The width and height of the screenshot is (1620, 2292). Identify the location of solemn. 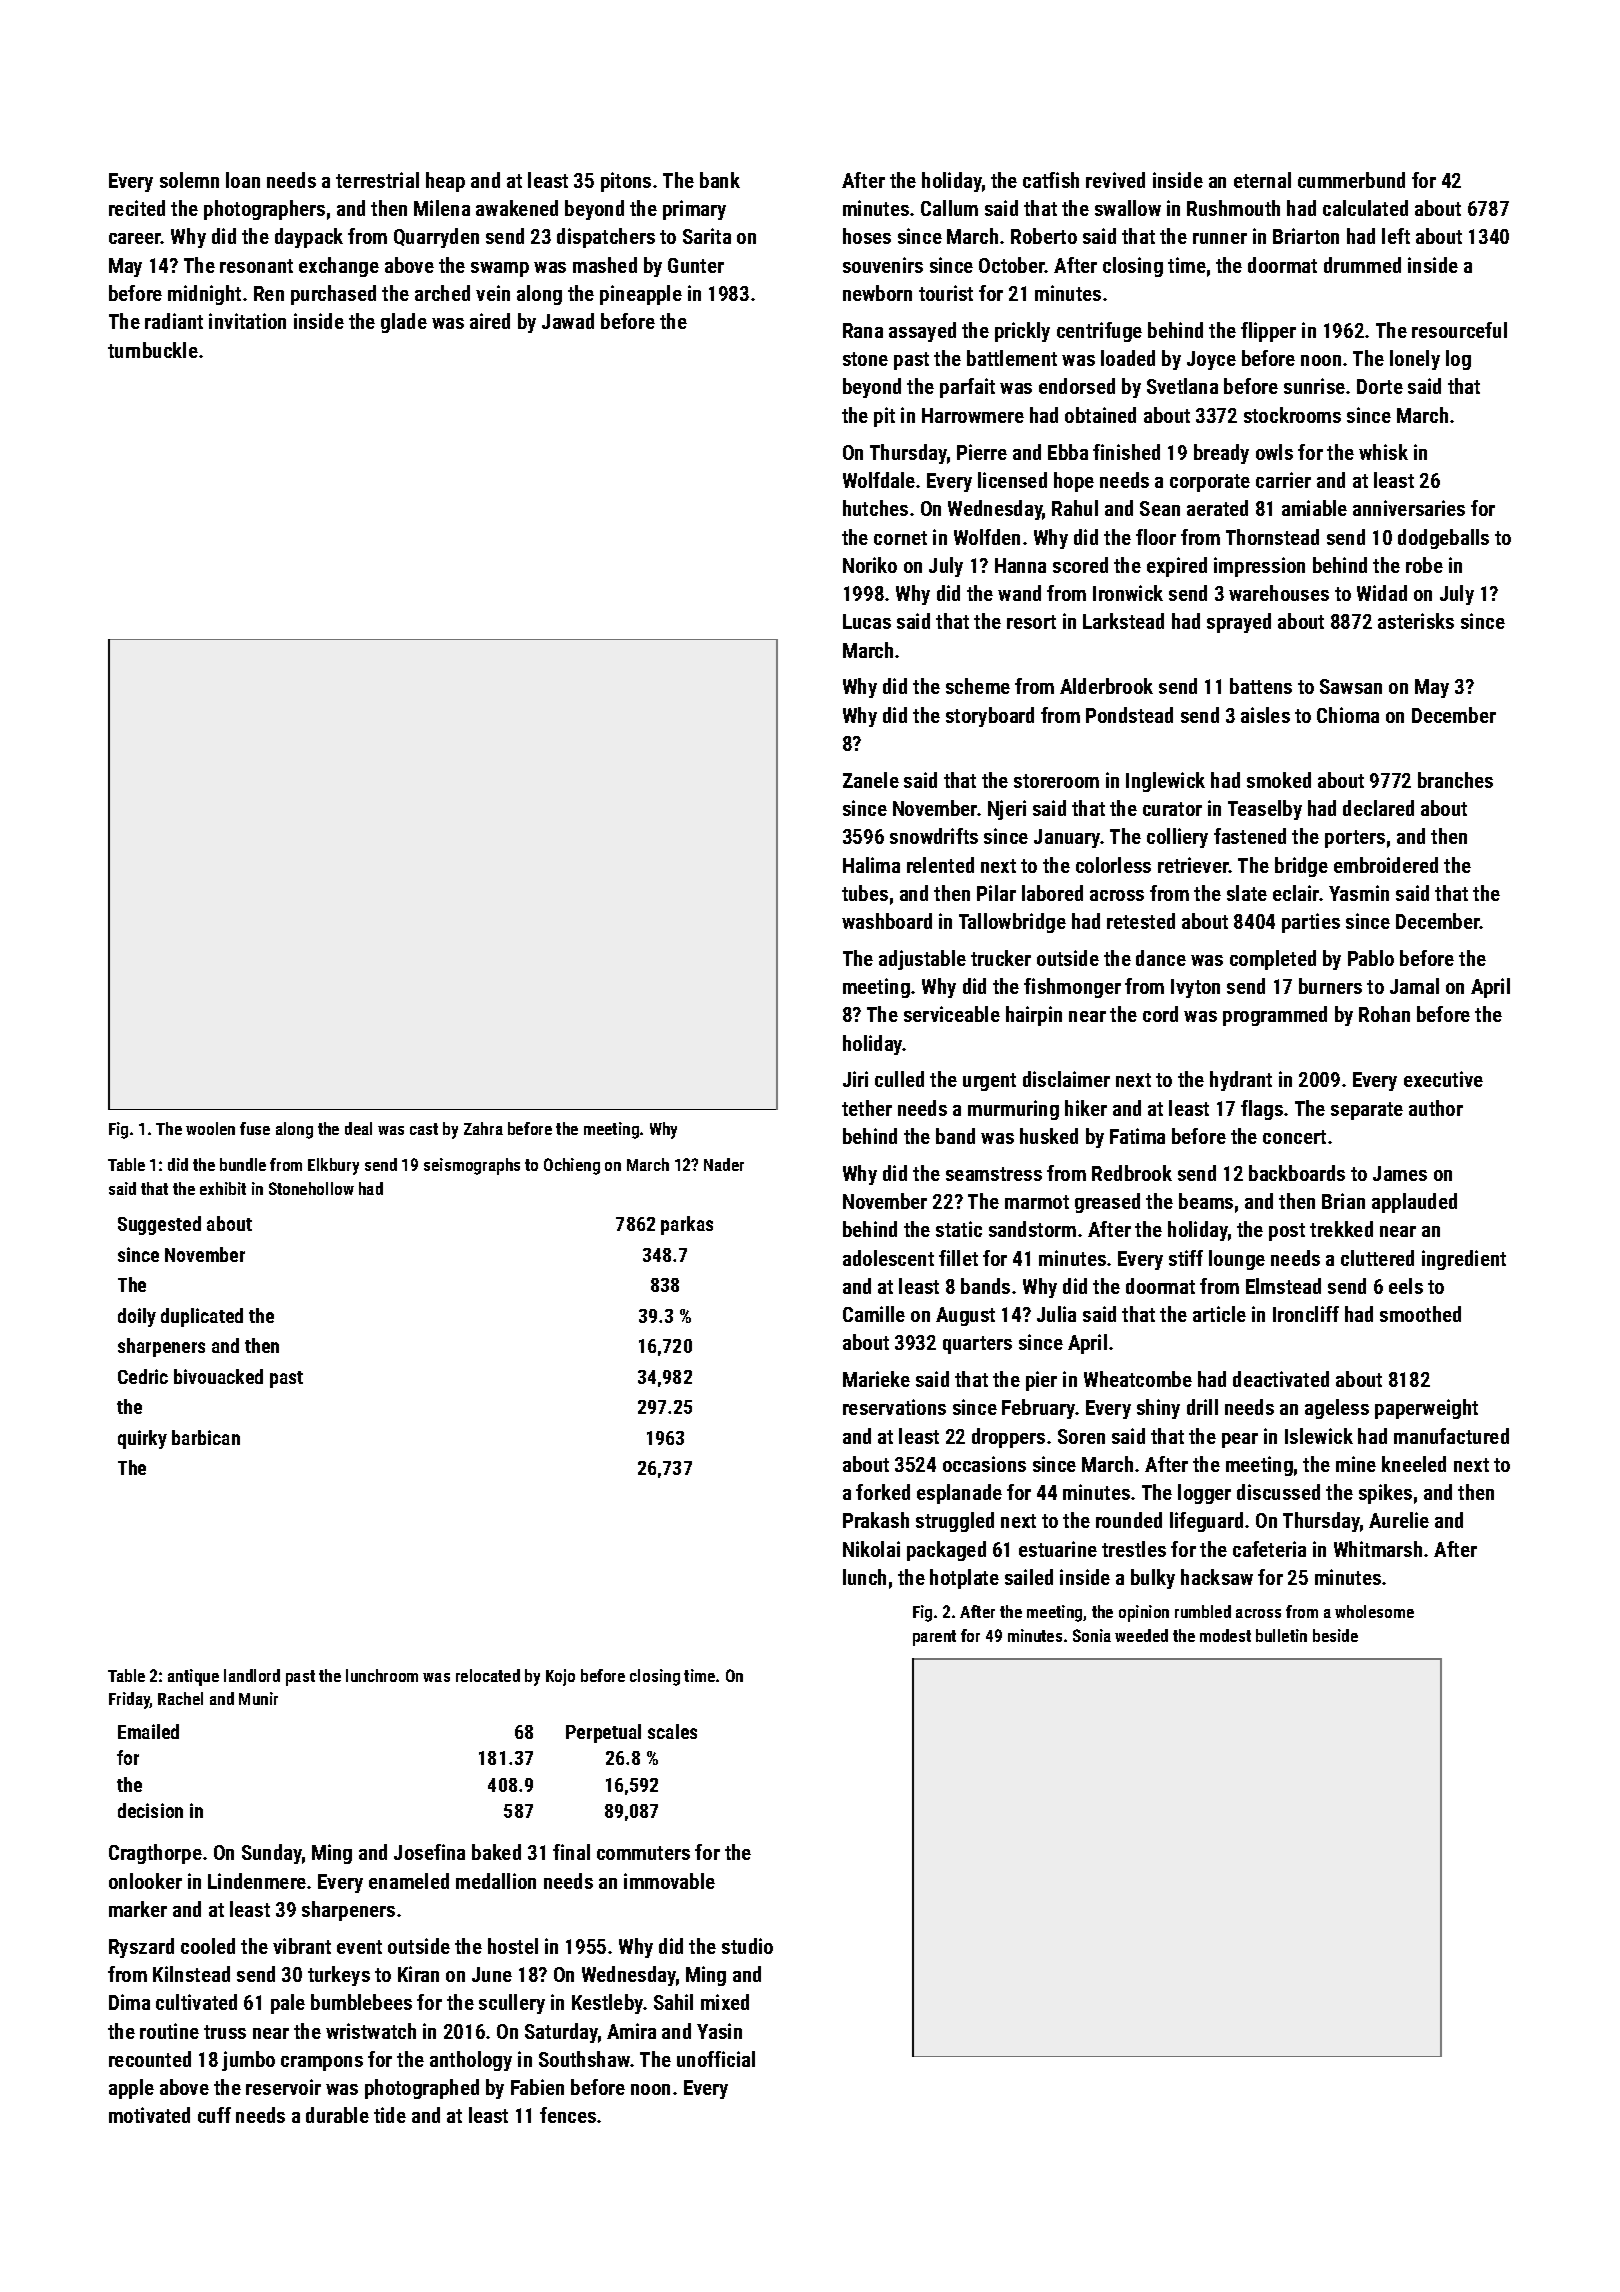
(189, 180).
